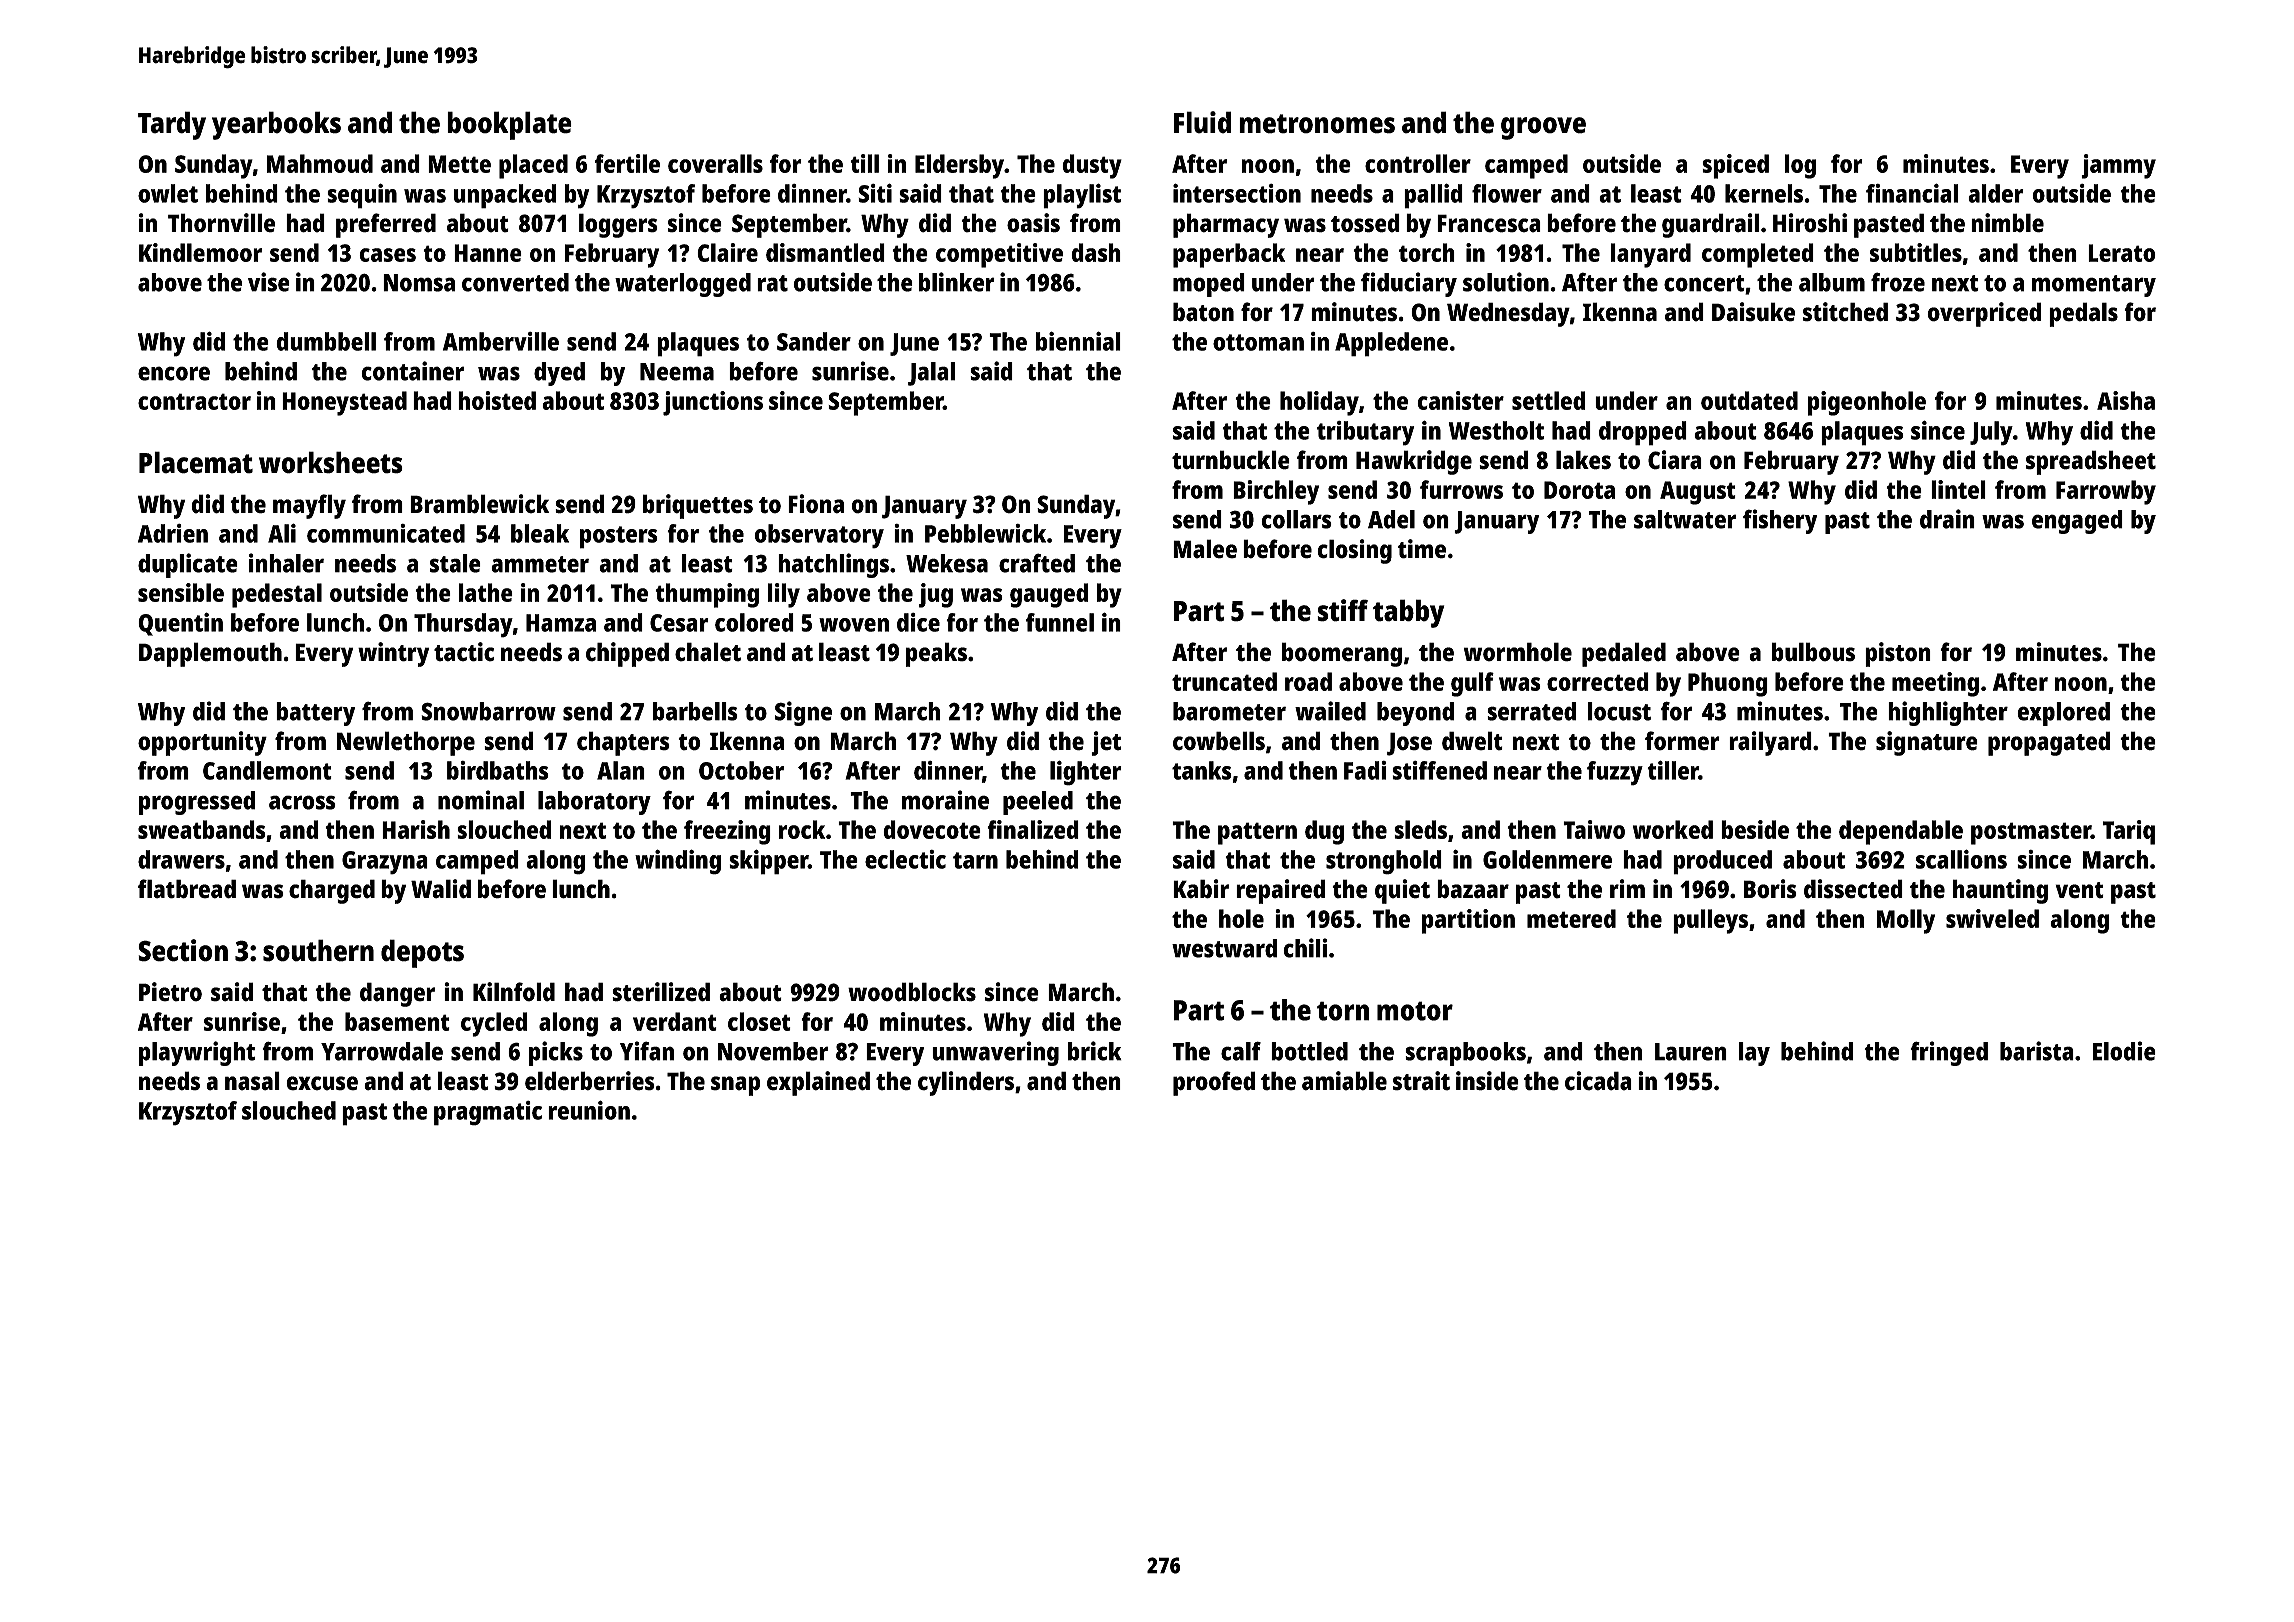 The width and height of the screenshot is (2294, 1622). Describe the element at coordinates (309, 506) in the screenshot. I see `mayfly` at that location.
